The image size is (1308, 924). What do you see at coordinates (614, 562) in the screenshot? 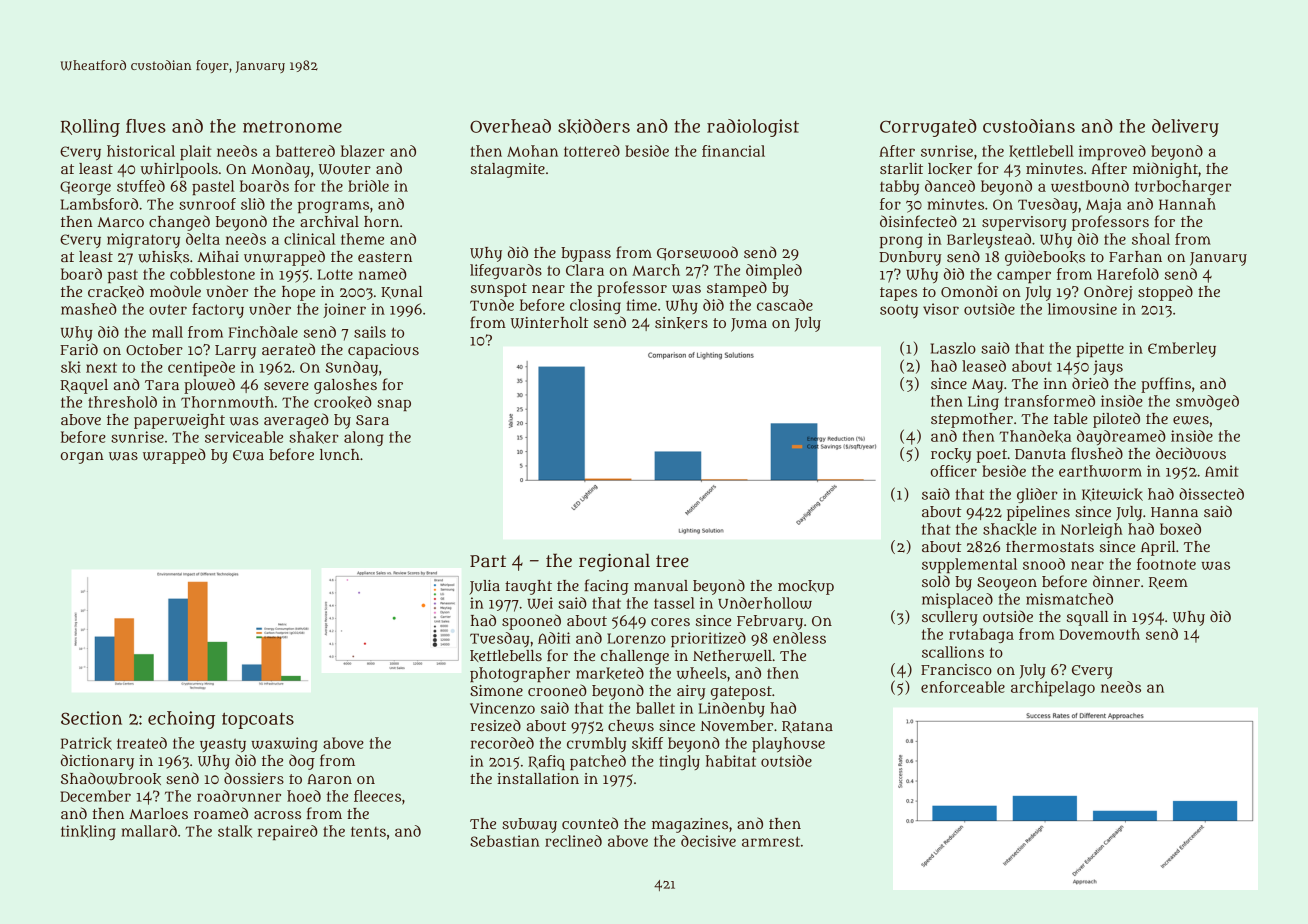
I see `regional` at bounding box center [614, 562].
